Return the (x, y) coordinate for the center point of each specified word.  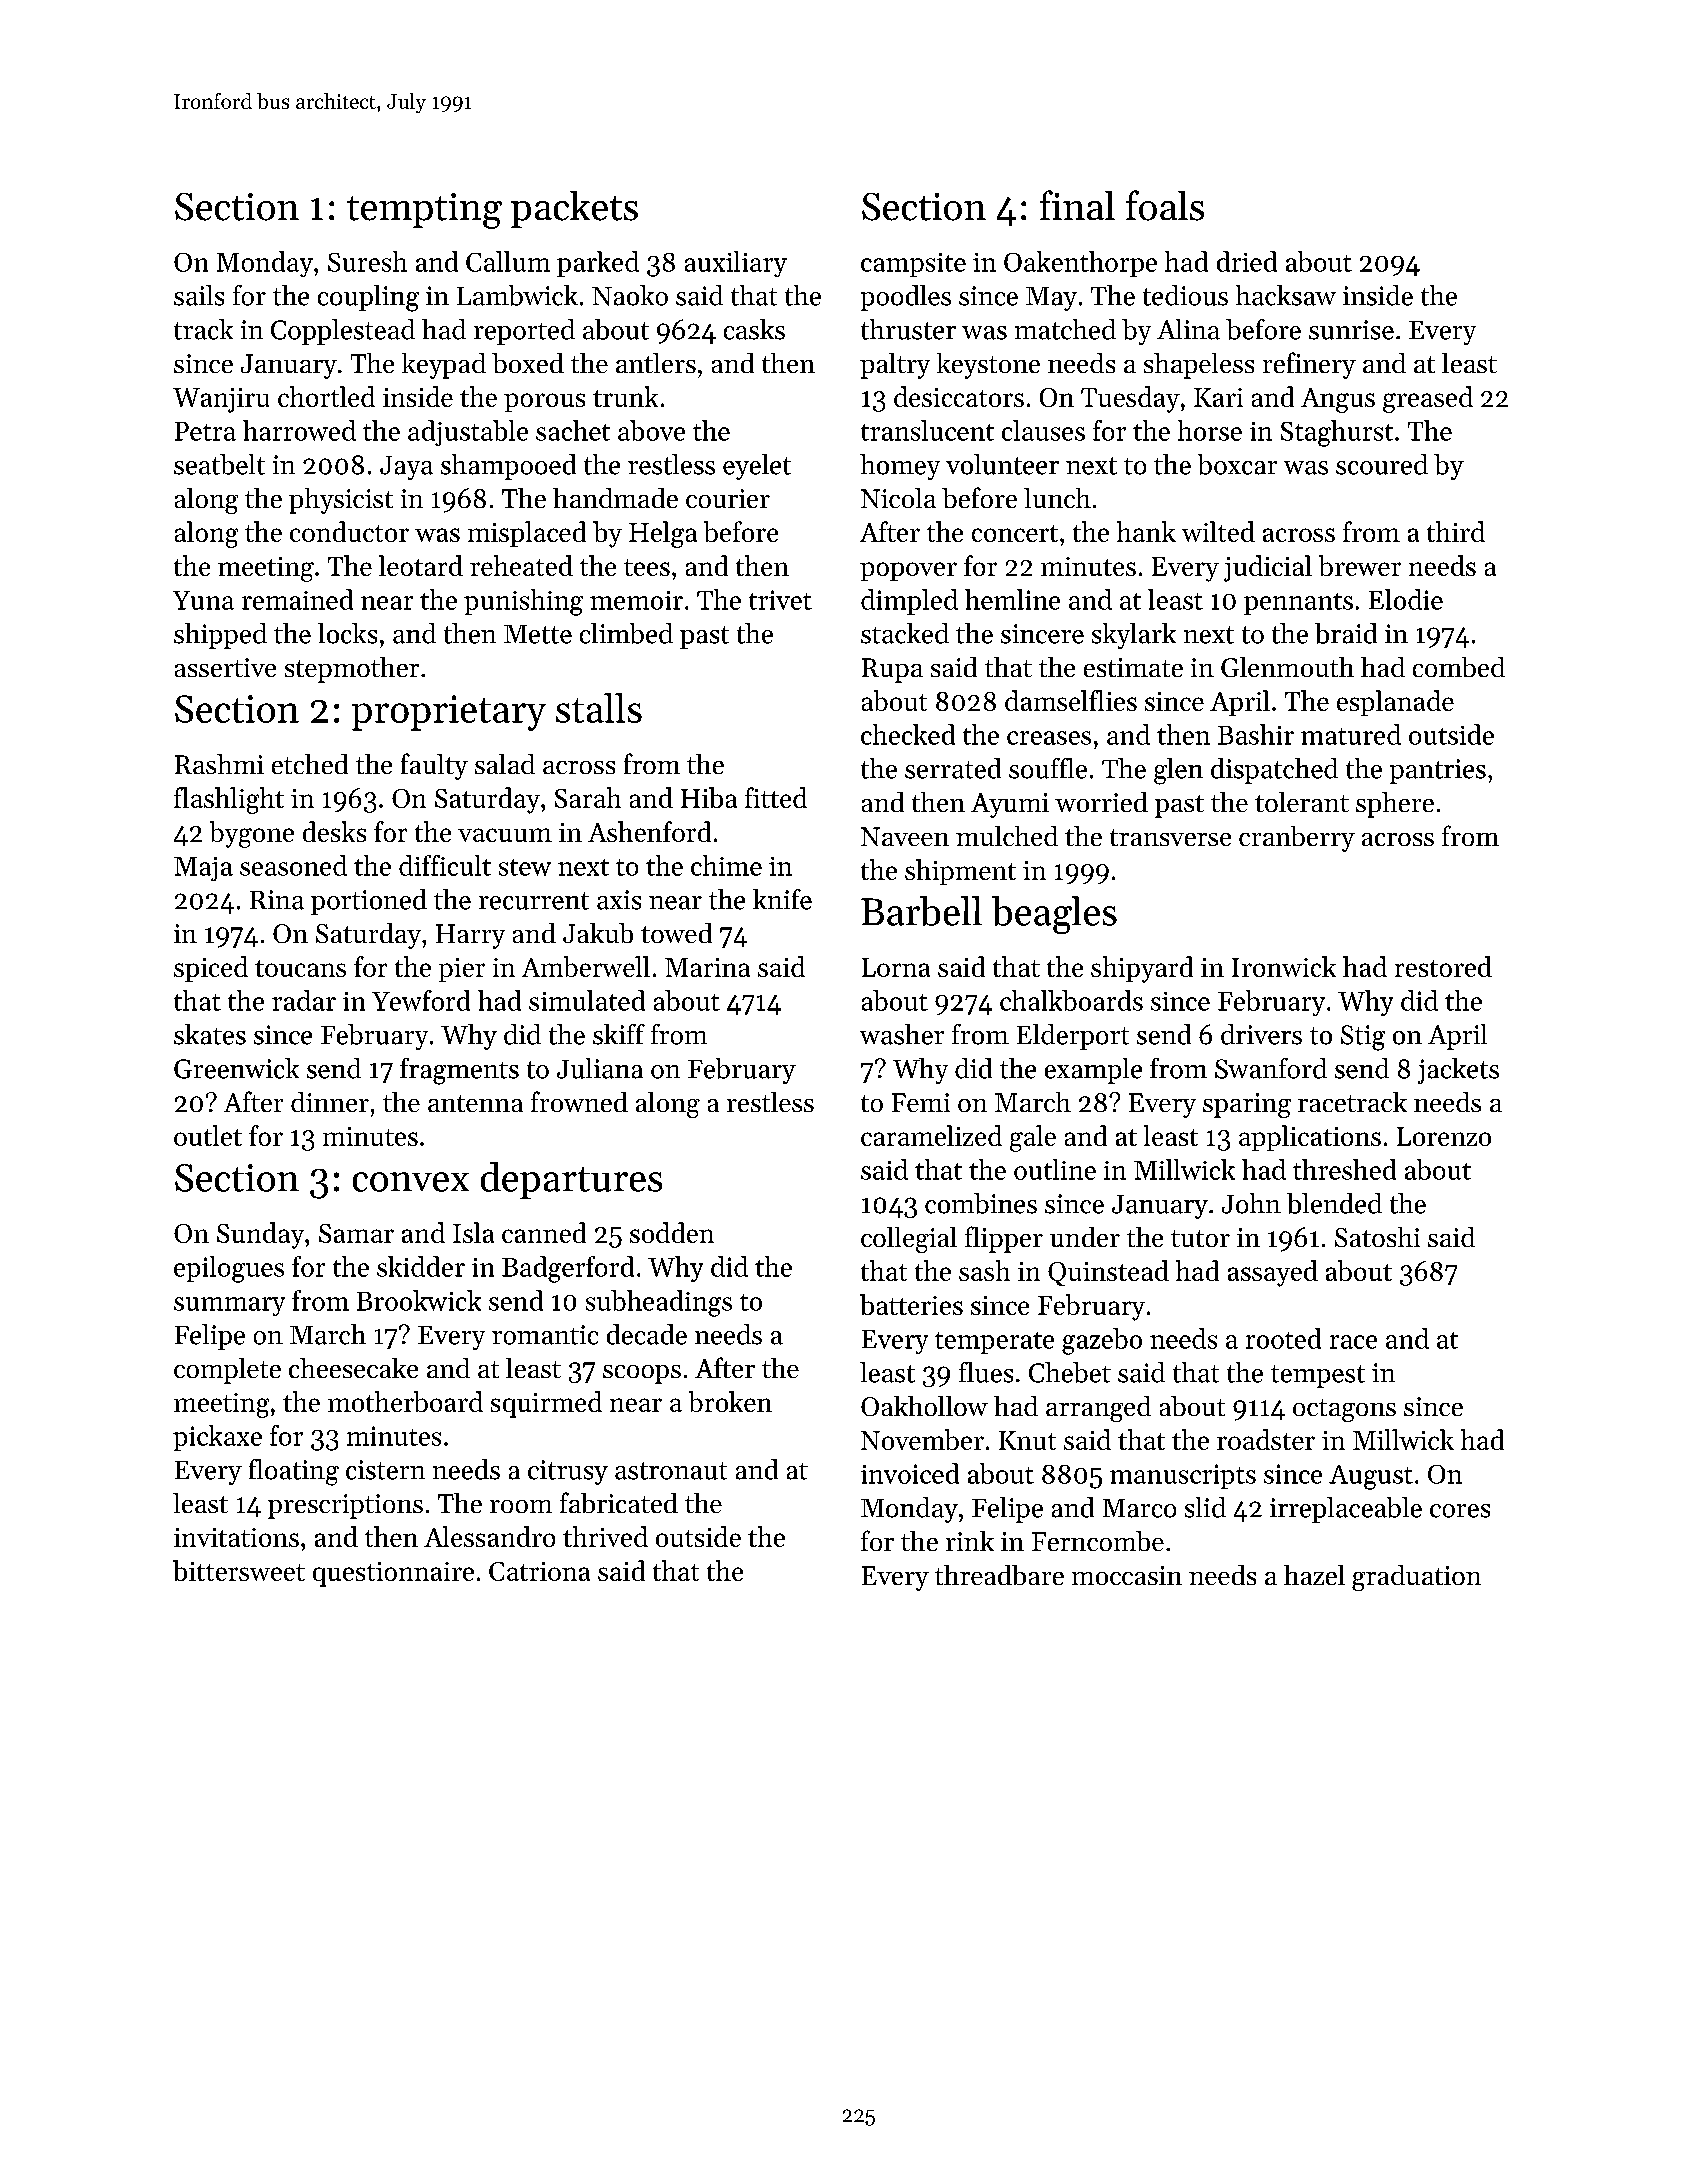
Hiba (709, 797)
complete (227, 1371)
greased (1428, 399)
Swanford (1271, 1068)
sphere (1395, 805)
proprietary (449, 713)
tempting (424, 211)
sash (984, 1270)
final (1077, 205)
